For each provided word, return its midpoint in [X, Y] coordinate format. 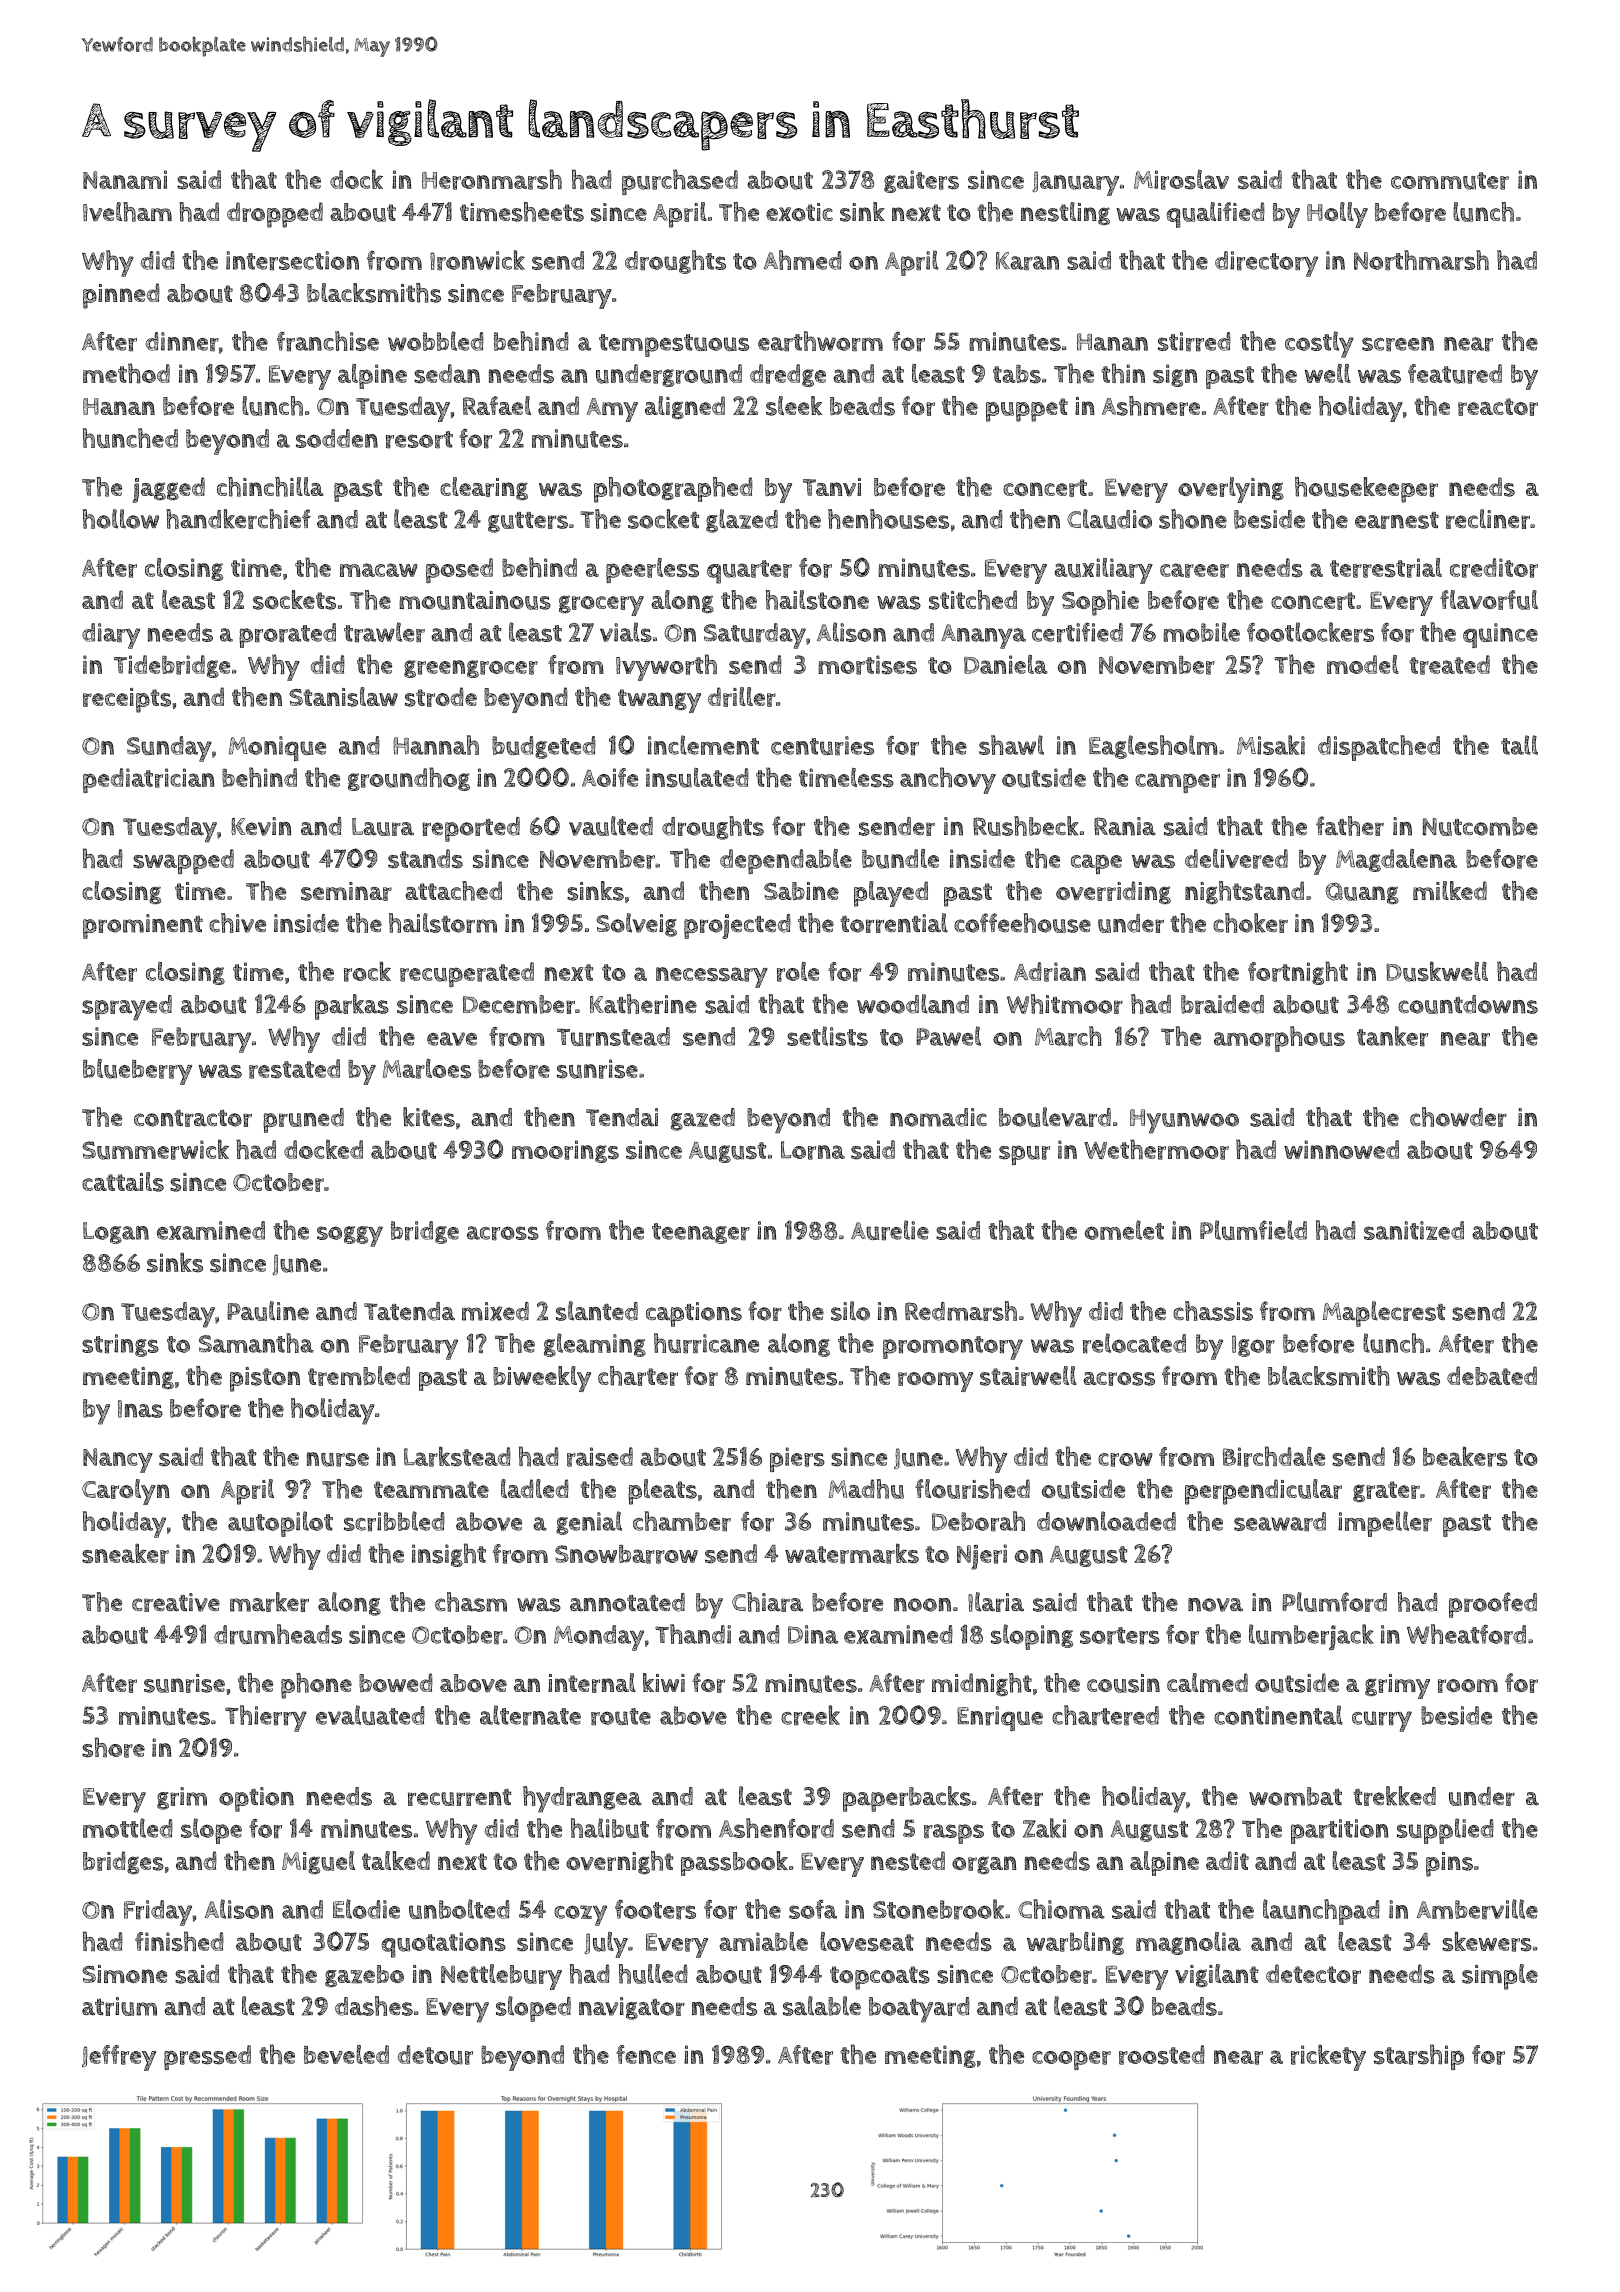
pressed [207, 2057]
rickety [1328, 2057]
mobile [1201, 632]
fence [646, 2054]
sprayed [127, 1008]
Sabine [801, 891]
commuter [1450, 181]
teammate [431, 1489]
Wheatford [1466, 1634]
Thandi [693, 1634]
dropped [275, 215]
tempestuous [674, 345]
